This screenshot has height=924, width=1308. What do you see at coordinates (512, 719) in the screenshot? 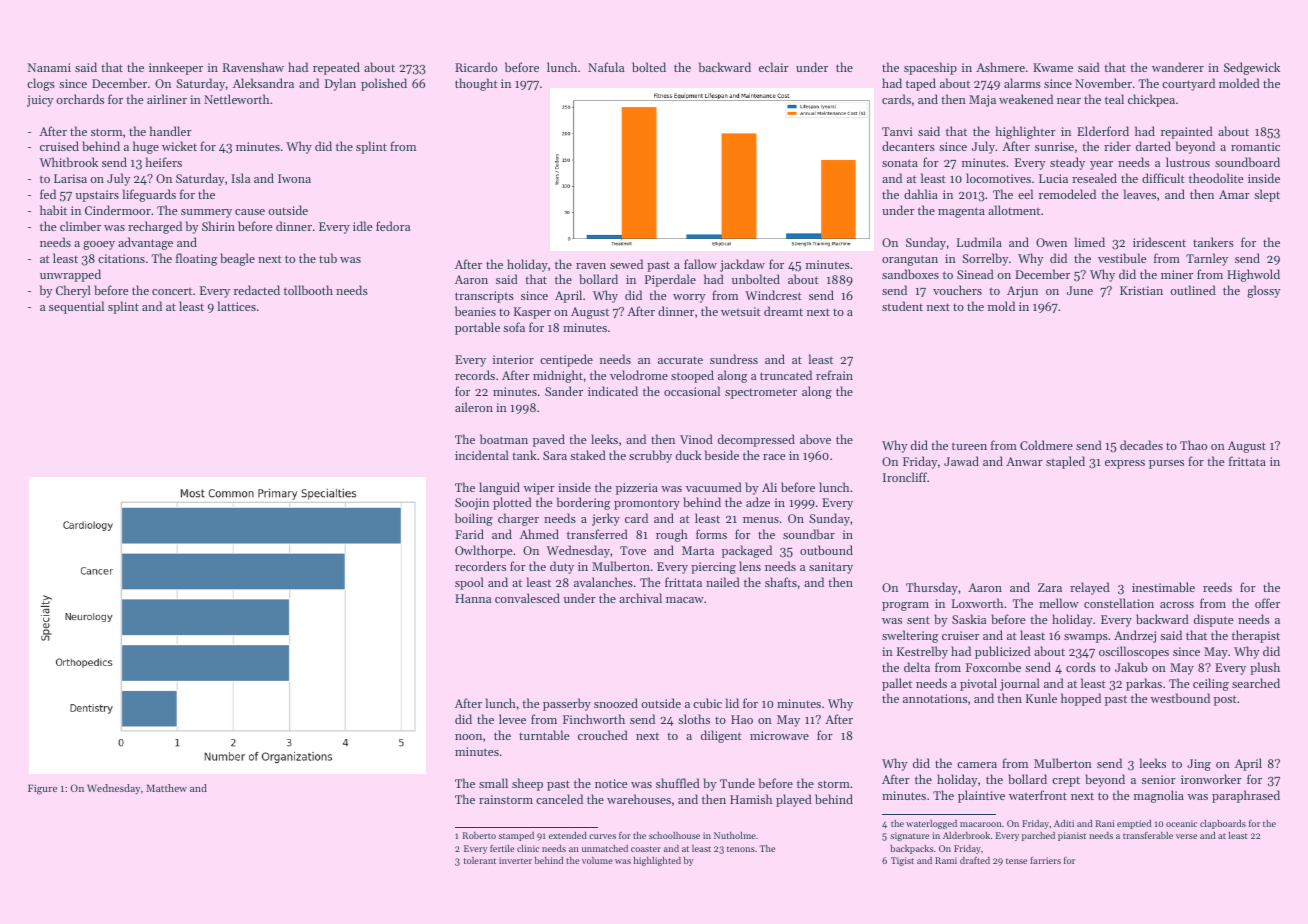
I see `levee` at bounding box center [512, 719].
